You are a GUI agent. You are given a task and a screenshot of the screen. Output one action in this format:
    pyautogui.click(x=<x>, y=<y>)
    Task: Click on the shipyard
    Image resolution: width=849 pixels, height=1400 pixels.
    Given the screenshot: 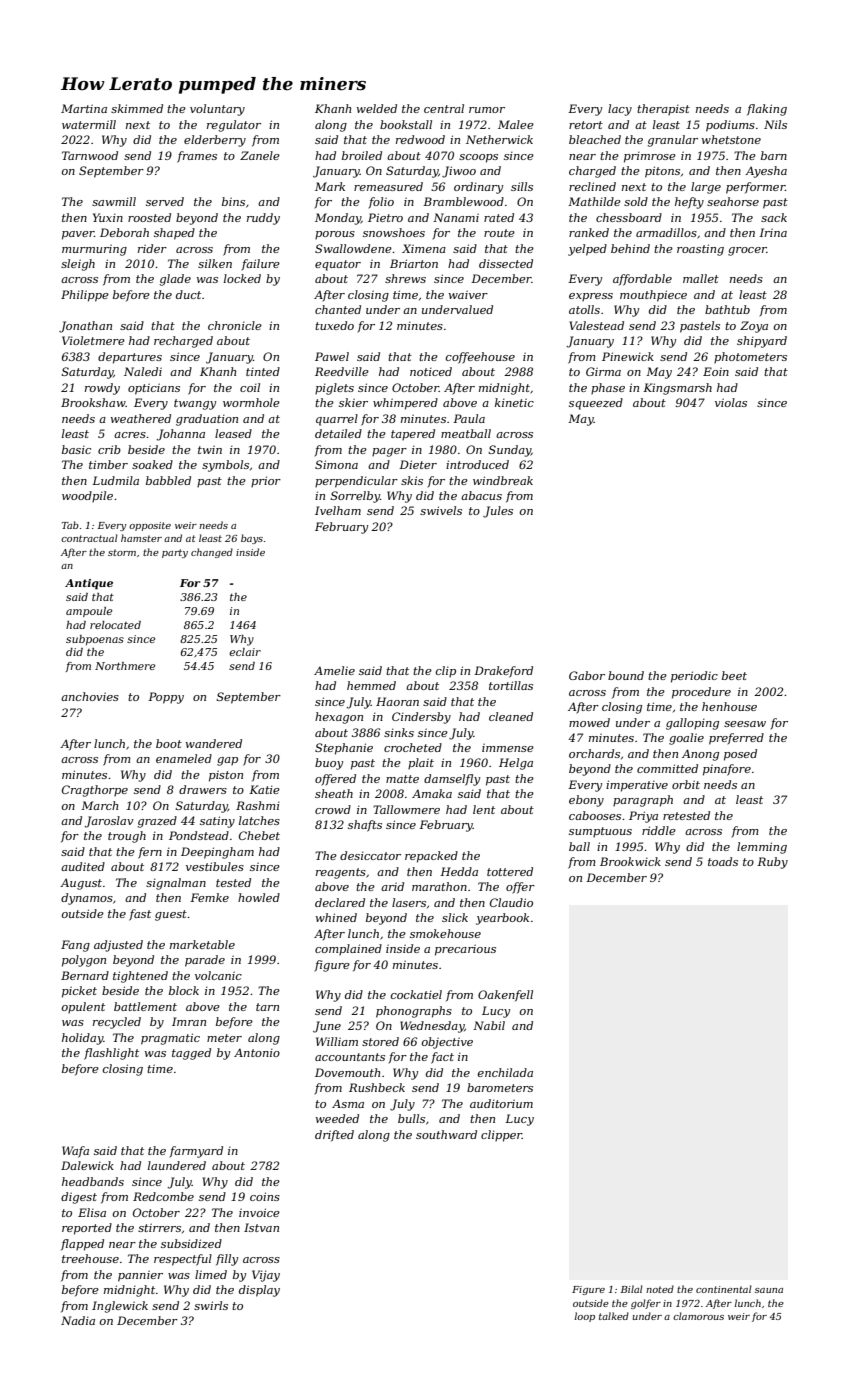 What is the action you would take?
    pyautogui.click(x=762, y=342)
